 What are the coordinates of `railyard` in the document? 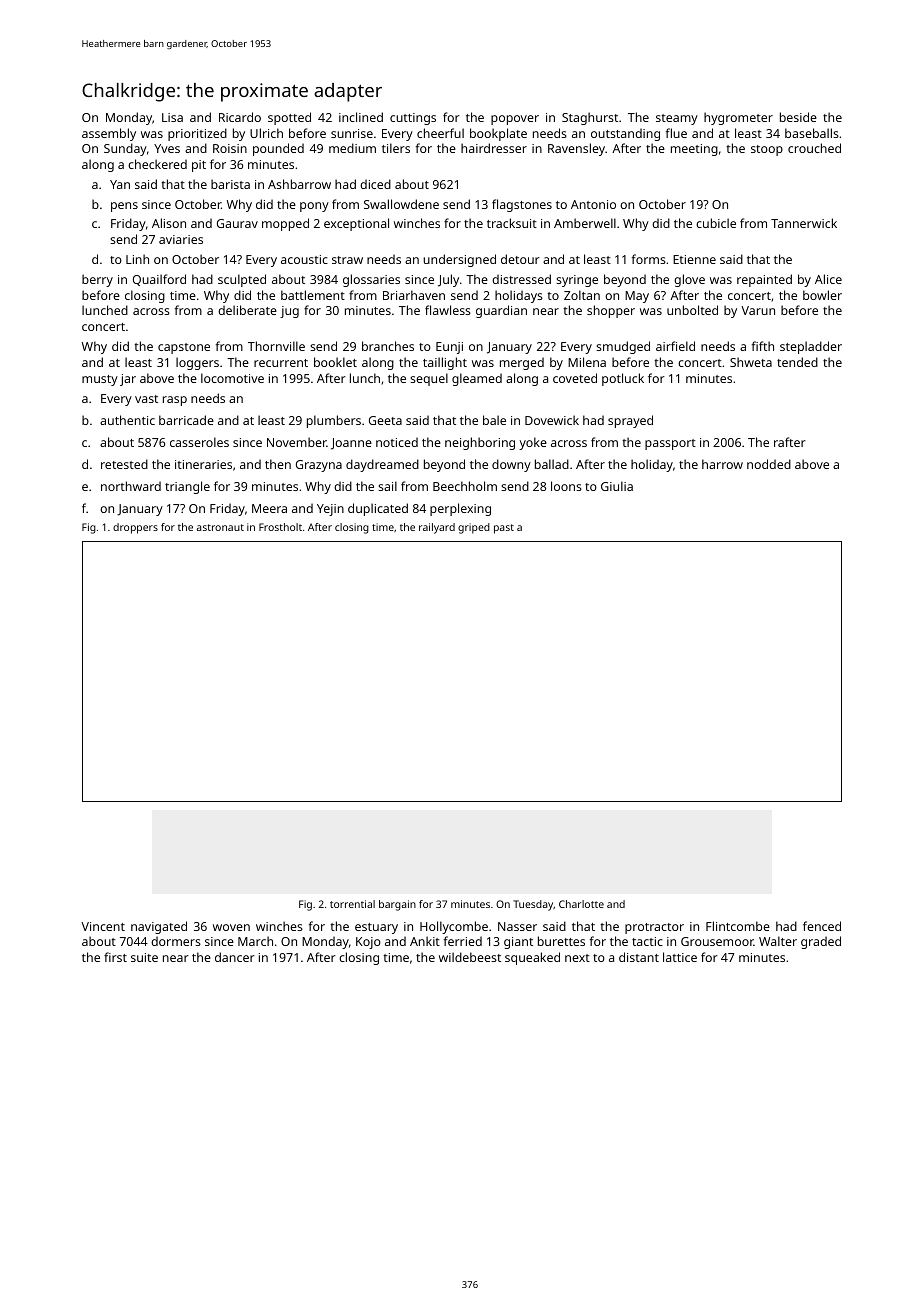 It's located at (437, 528).
